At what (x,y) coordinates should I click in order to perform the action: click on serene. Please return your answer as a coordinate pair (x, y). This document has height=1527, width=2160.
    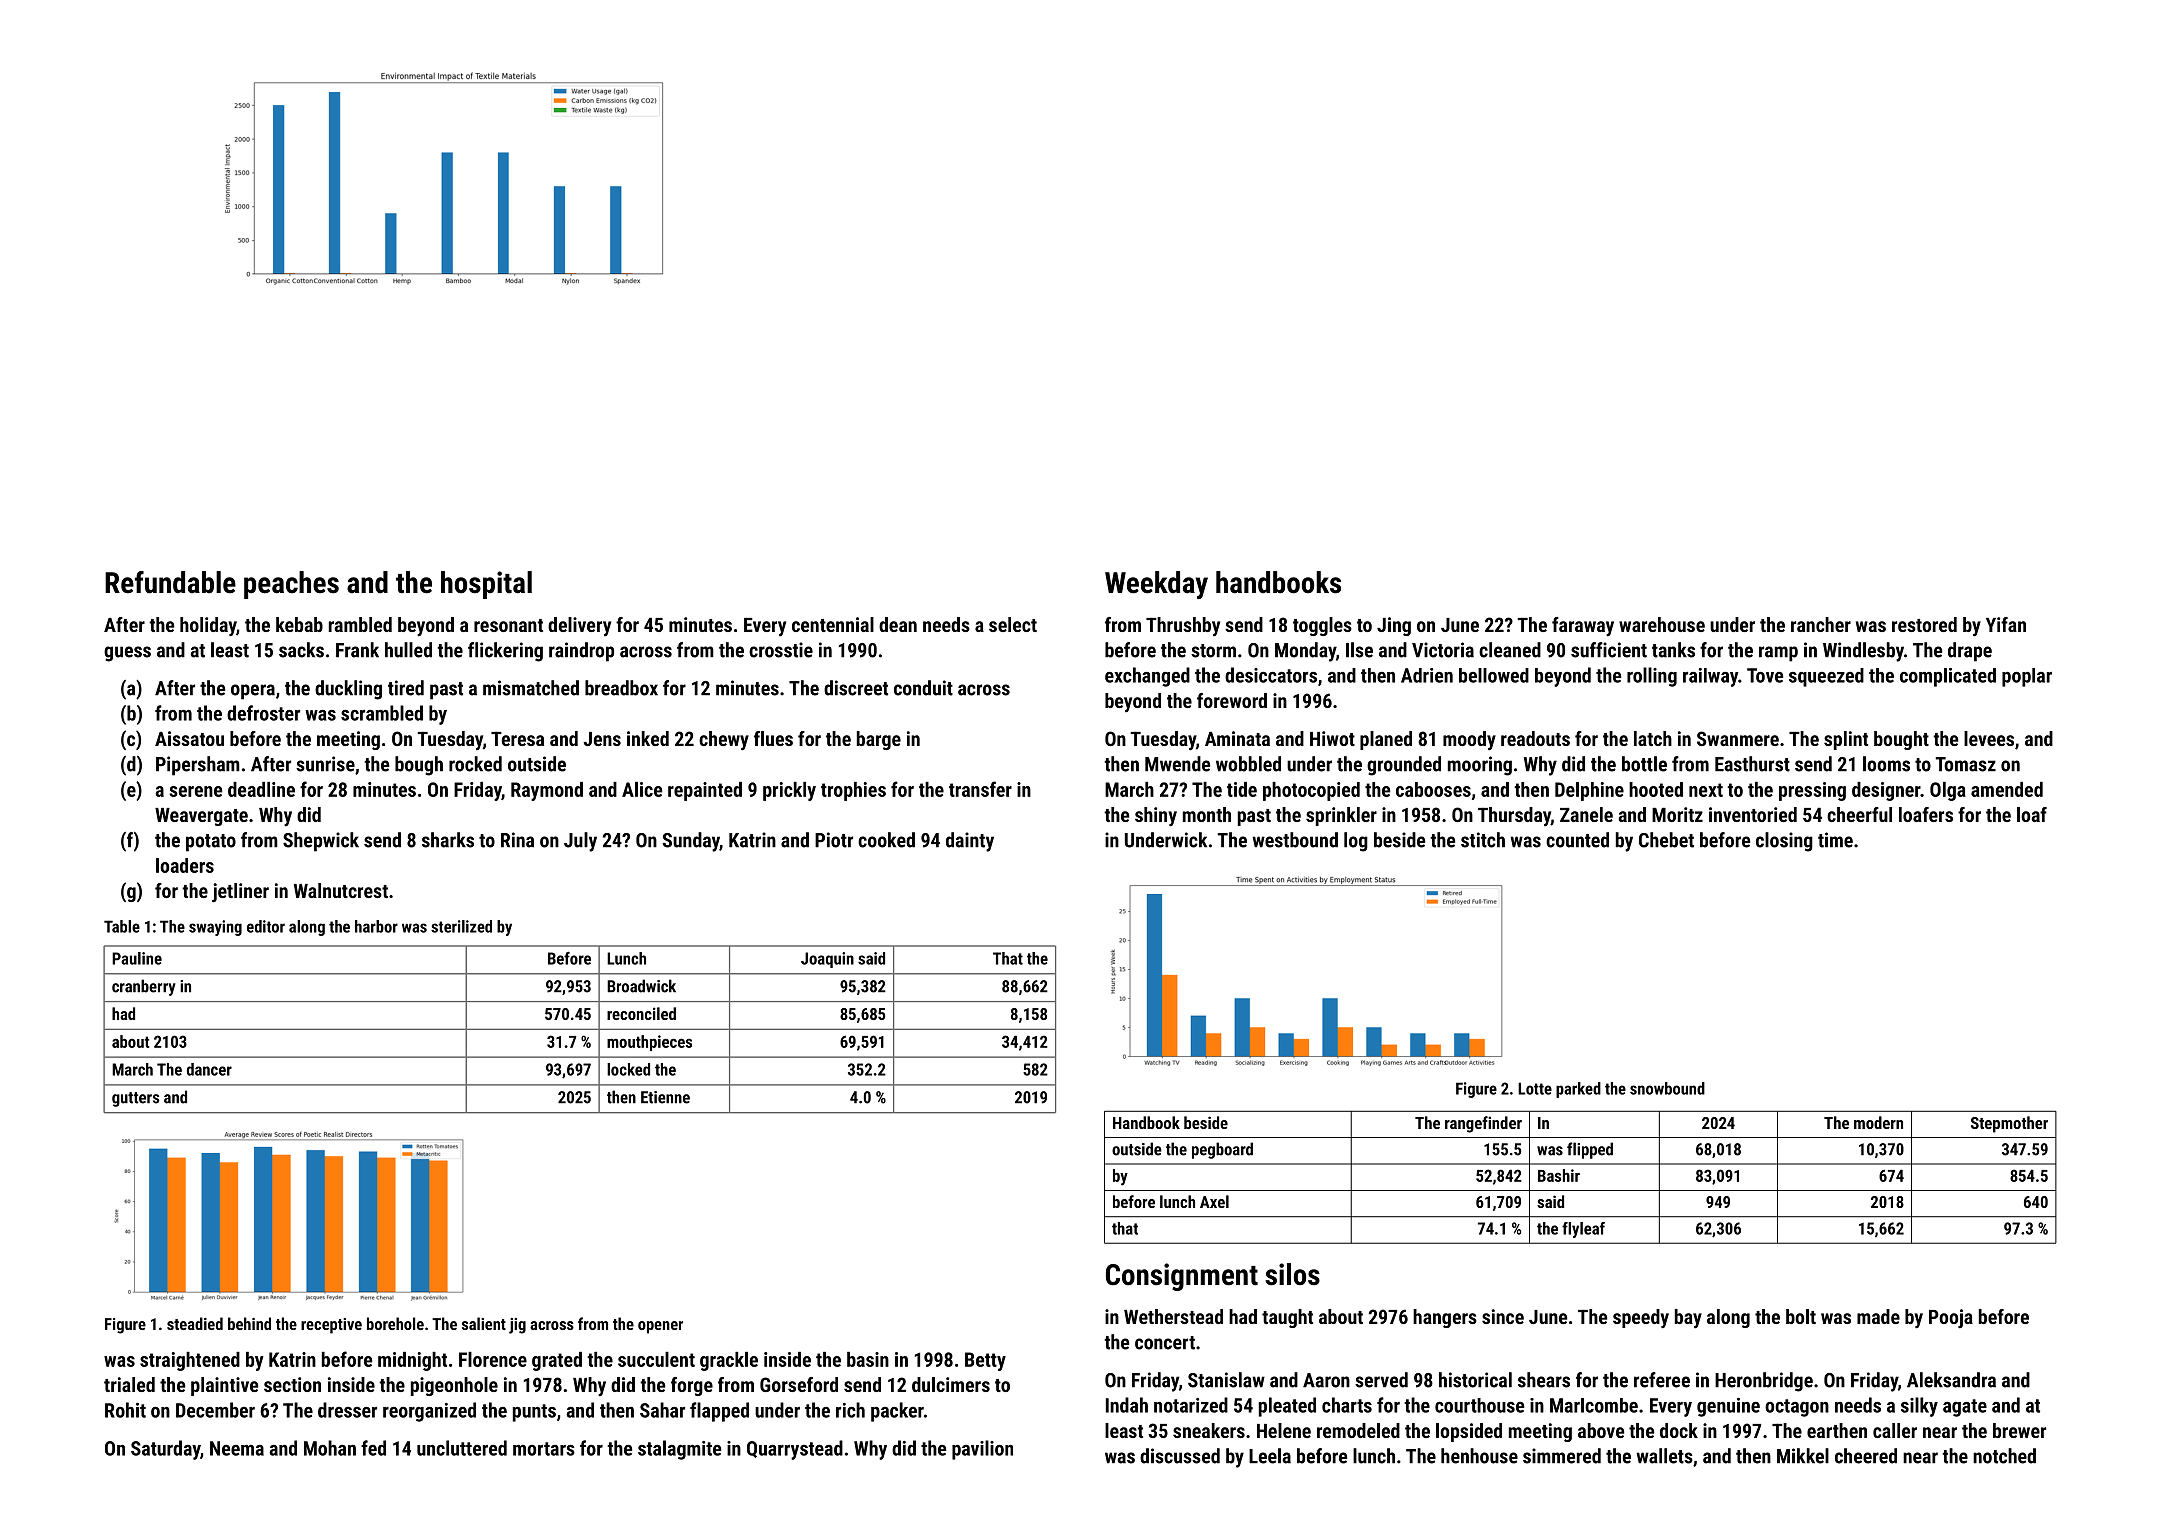
    Looking at the image, I should click on (196, 791).
